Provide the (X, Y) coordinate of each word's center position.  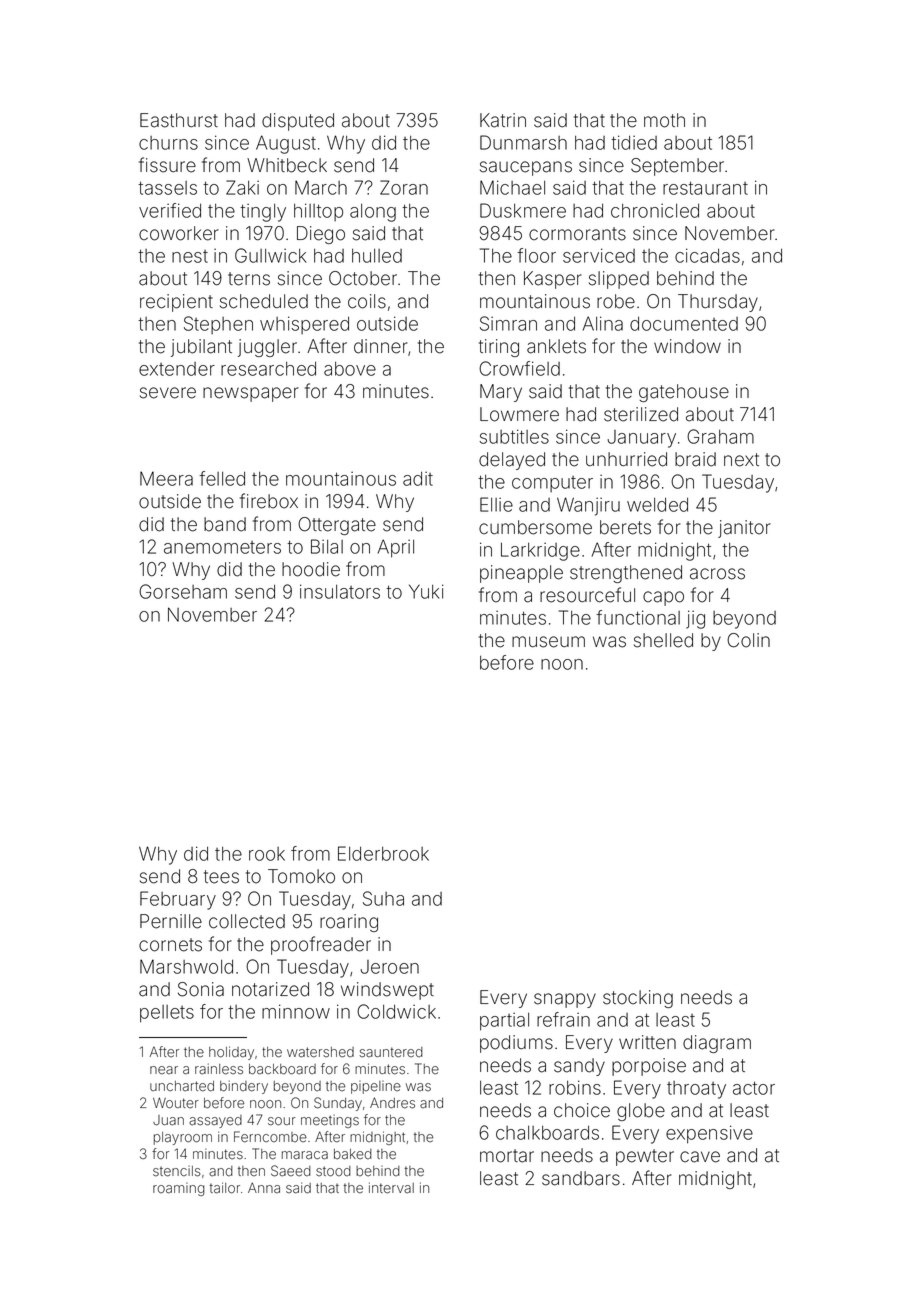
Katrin (503, 120)
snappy (565, 1000)
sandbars (581, 1178)
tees (221, 877)
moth (664, 120)
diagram (717, 1044)
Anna (264, 1188)
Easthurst (179, 120)
